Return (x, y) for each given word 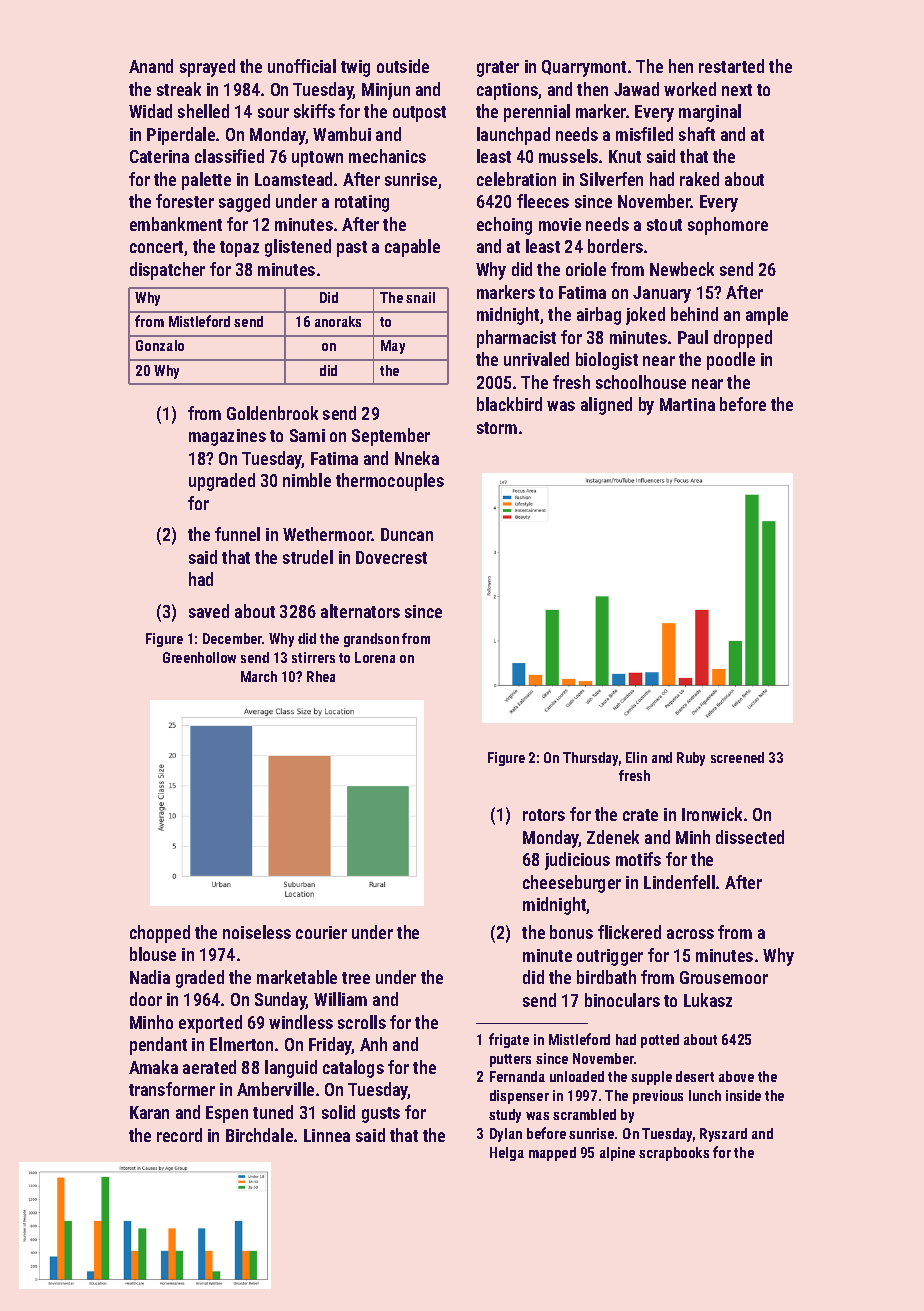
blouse (153, 954)
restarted (731, 66)
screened (737, 757)
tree (356, 978)
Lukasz (708, 1000)
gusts (381, 1115)
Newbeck (682, 269)
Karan (149, 1112)
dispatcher (167, 271)
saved (209, 611)
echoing (504, 226)
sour (273, 113)
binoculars (622, 1000)
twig (355, 68)
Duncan (407, 534)
